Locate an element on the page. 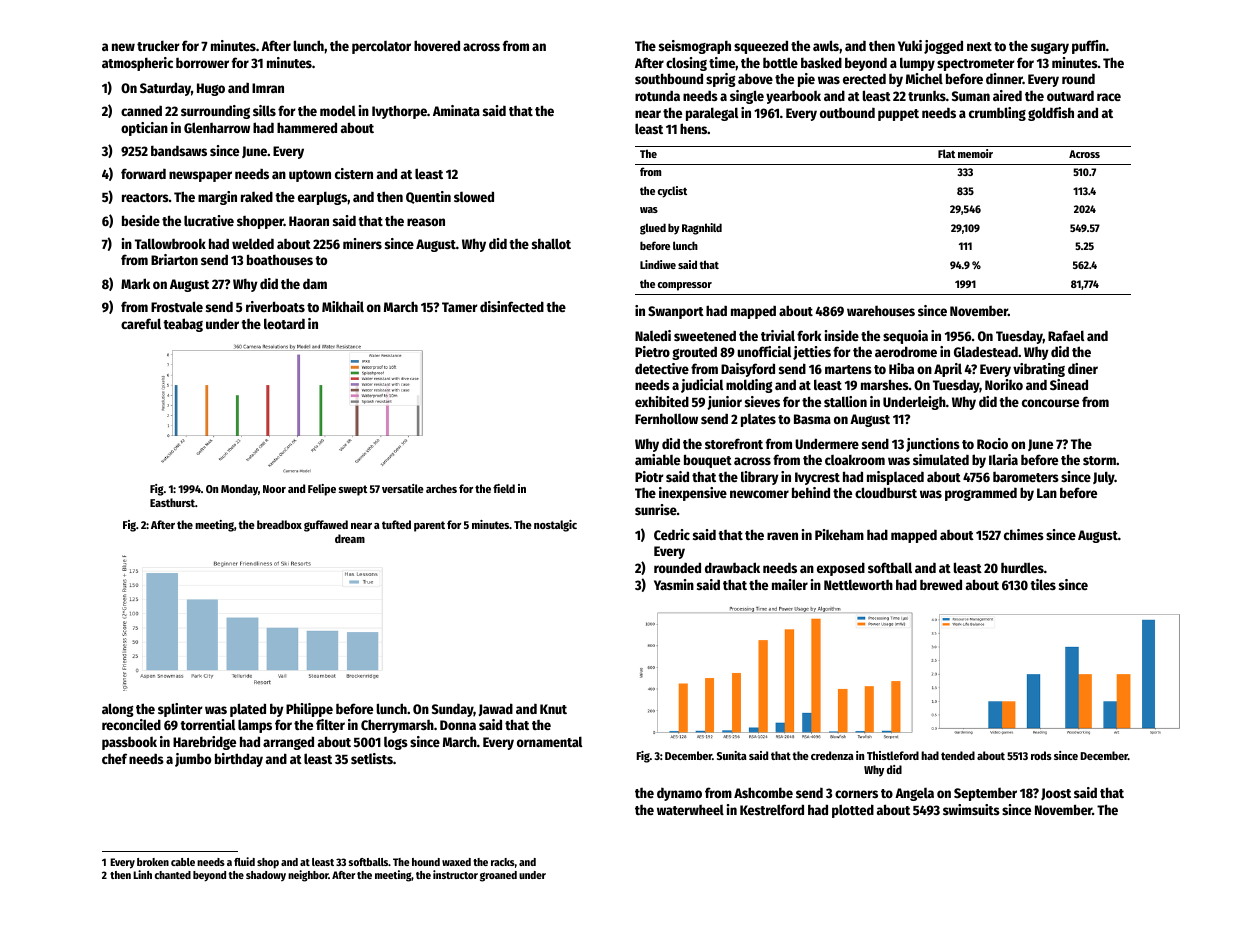 Image resolution: width=1233 pixels, height=952 pixels. disinfected is located at coordinates (512, 306).
